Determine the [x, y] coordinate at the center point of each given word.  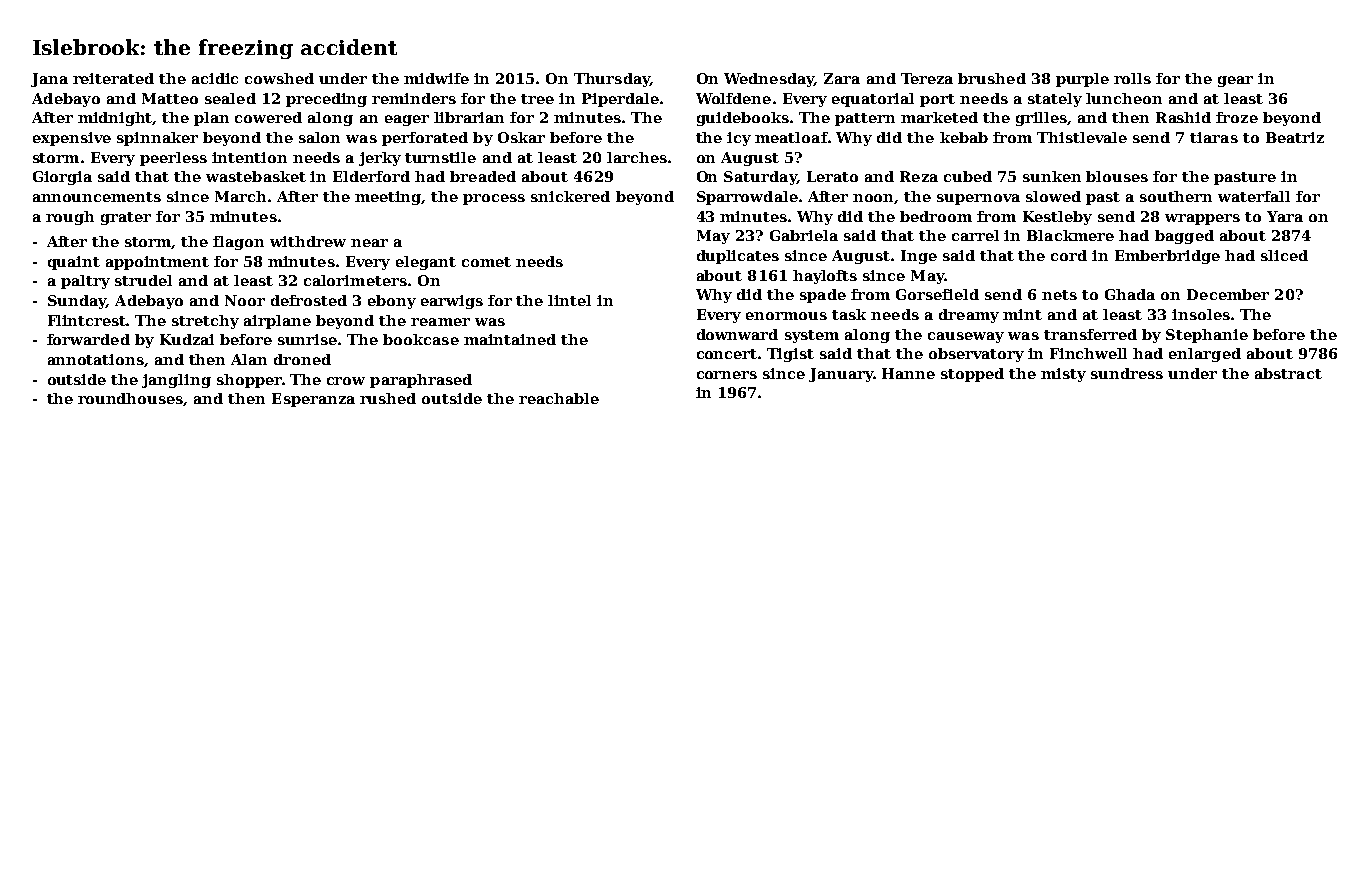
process [494, 199]
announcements [97, 197]
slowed [1053, 196]
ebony [392, 302]
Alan [249, 359]
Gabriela [804, 235]
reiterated [113, 78]
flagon [238, 243]
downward [737, 334]
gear [1235, 81]
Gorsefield [937, 294]
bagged [1184, 237]
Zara [842, 78]
